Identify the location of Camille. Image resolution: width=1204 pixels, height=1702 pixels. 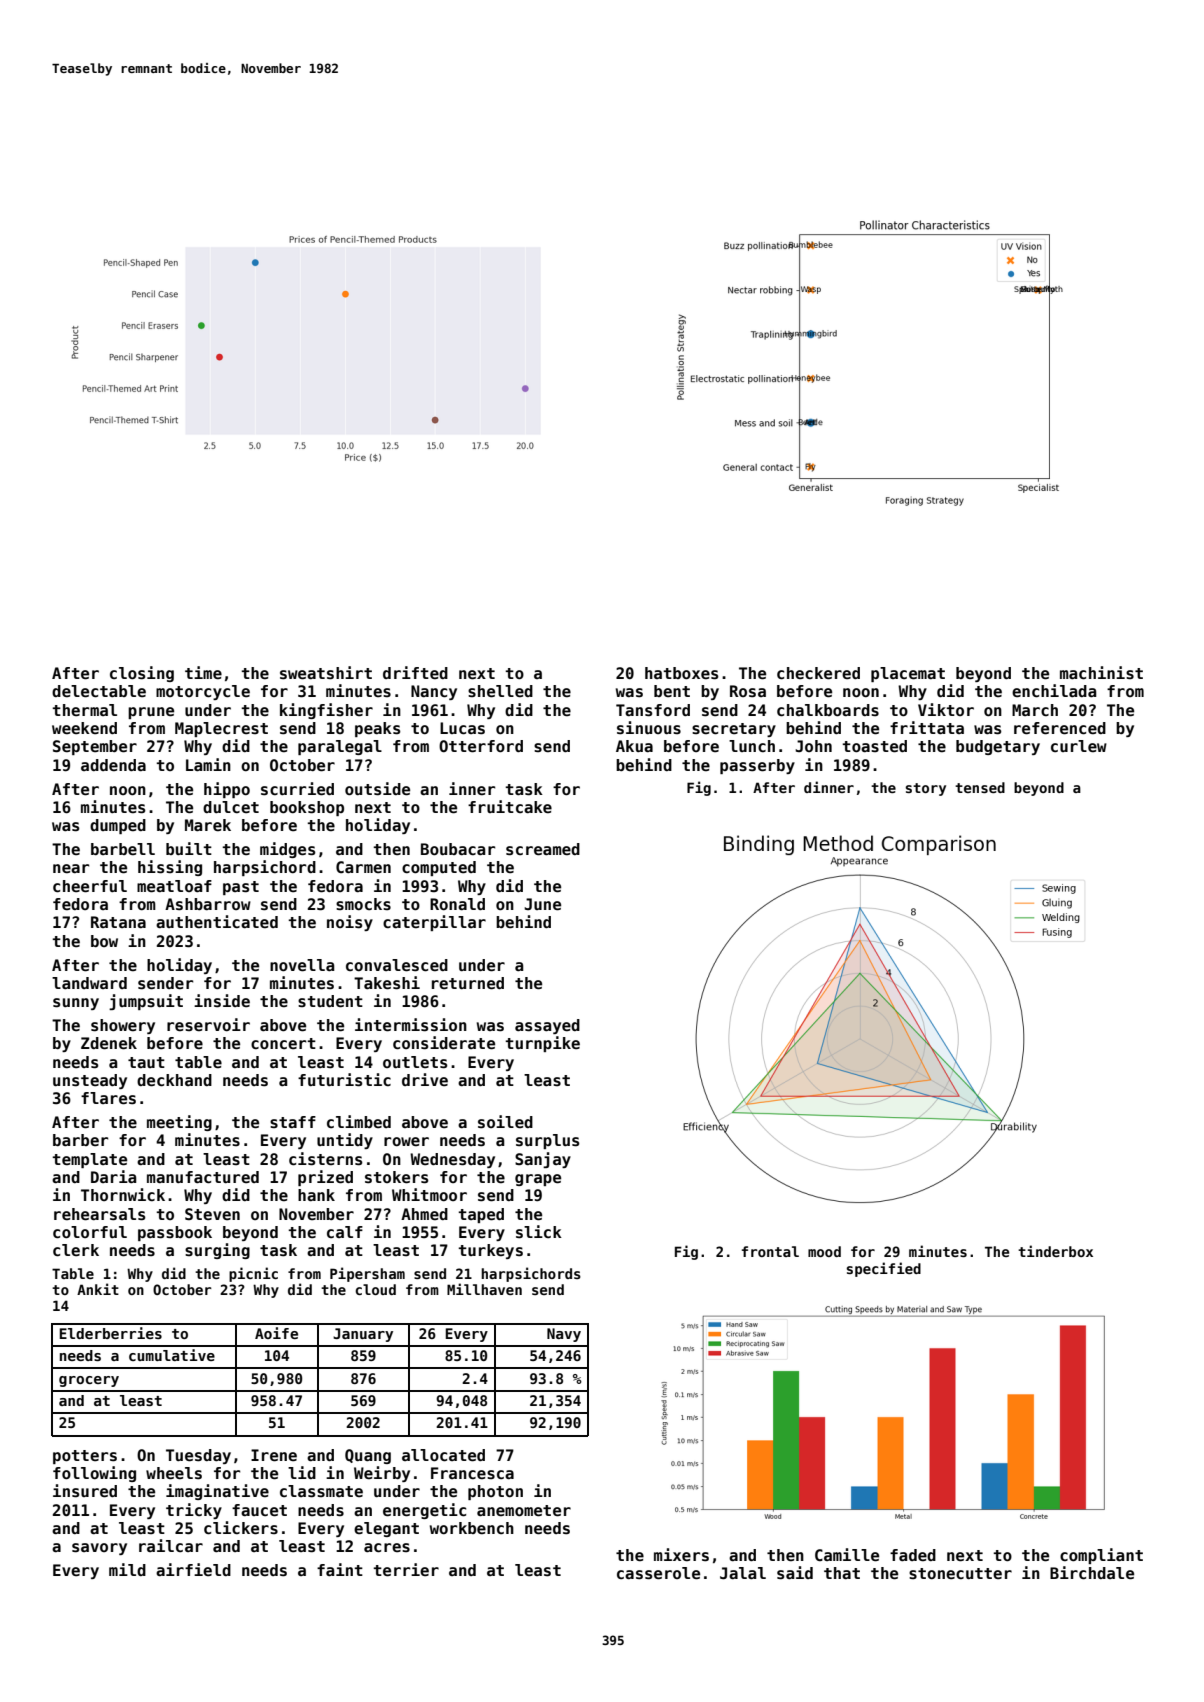
(847, 1555).
